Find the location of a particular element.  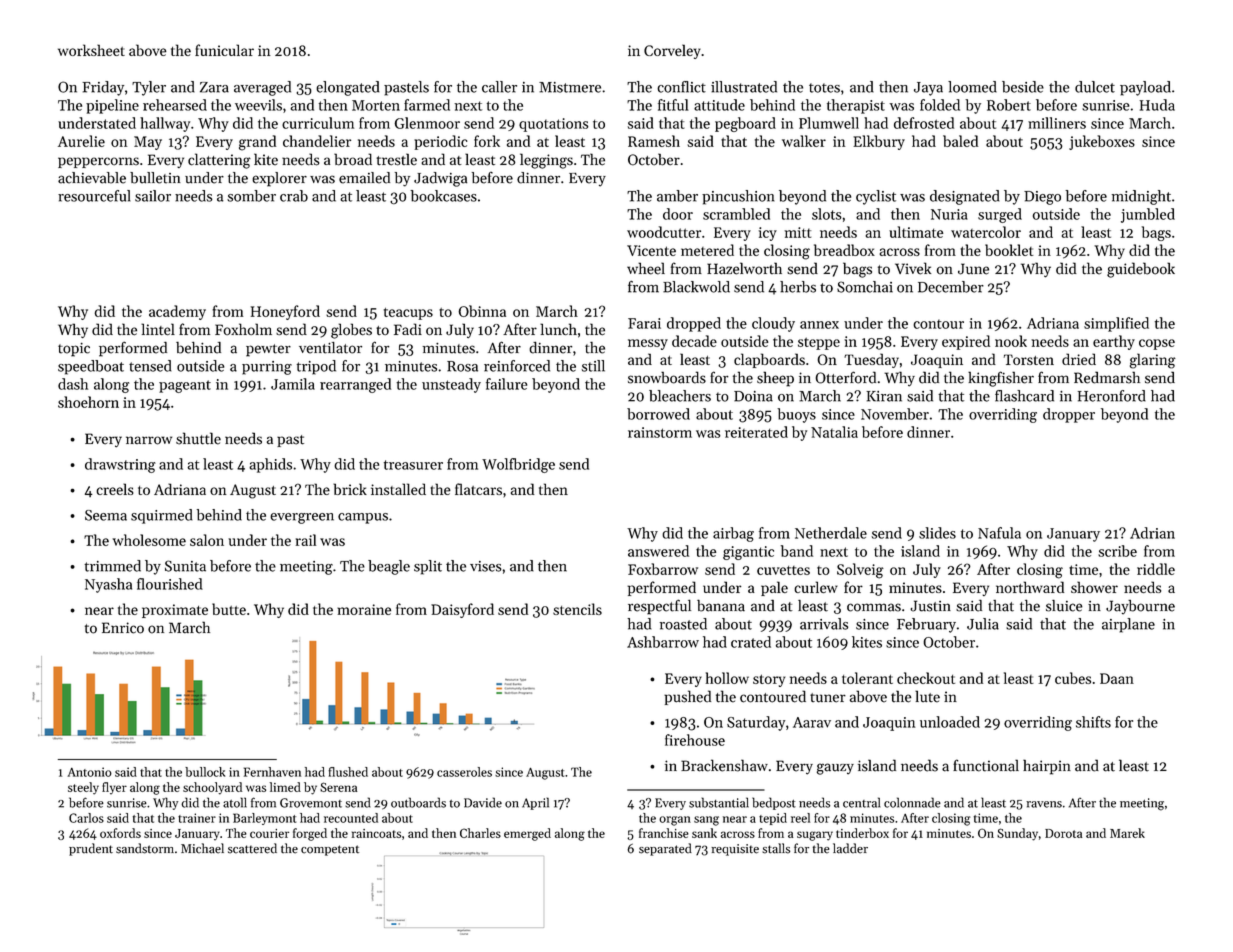

dropper is located at coordinates (1069, 415).
